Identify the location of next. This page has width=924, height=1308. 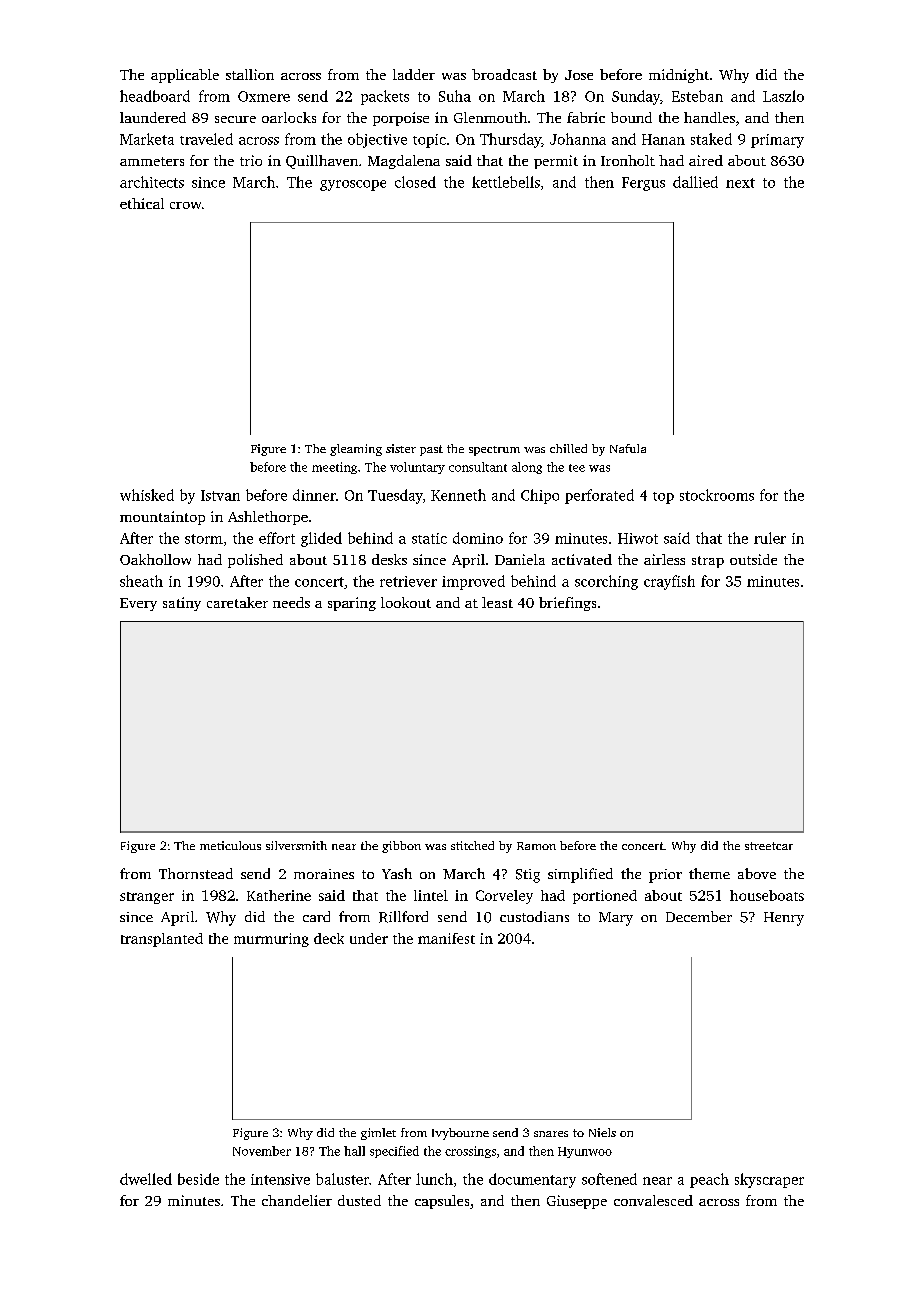
(740, 183).
